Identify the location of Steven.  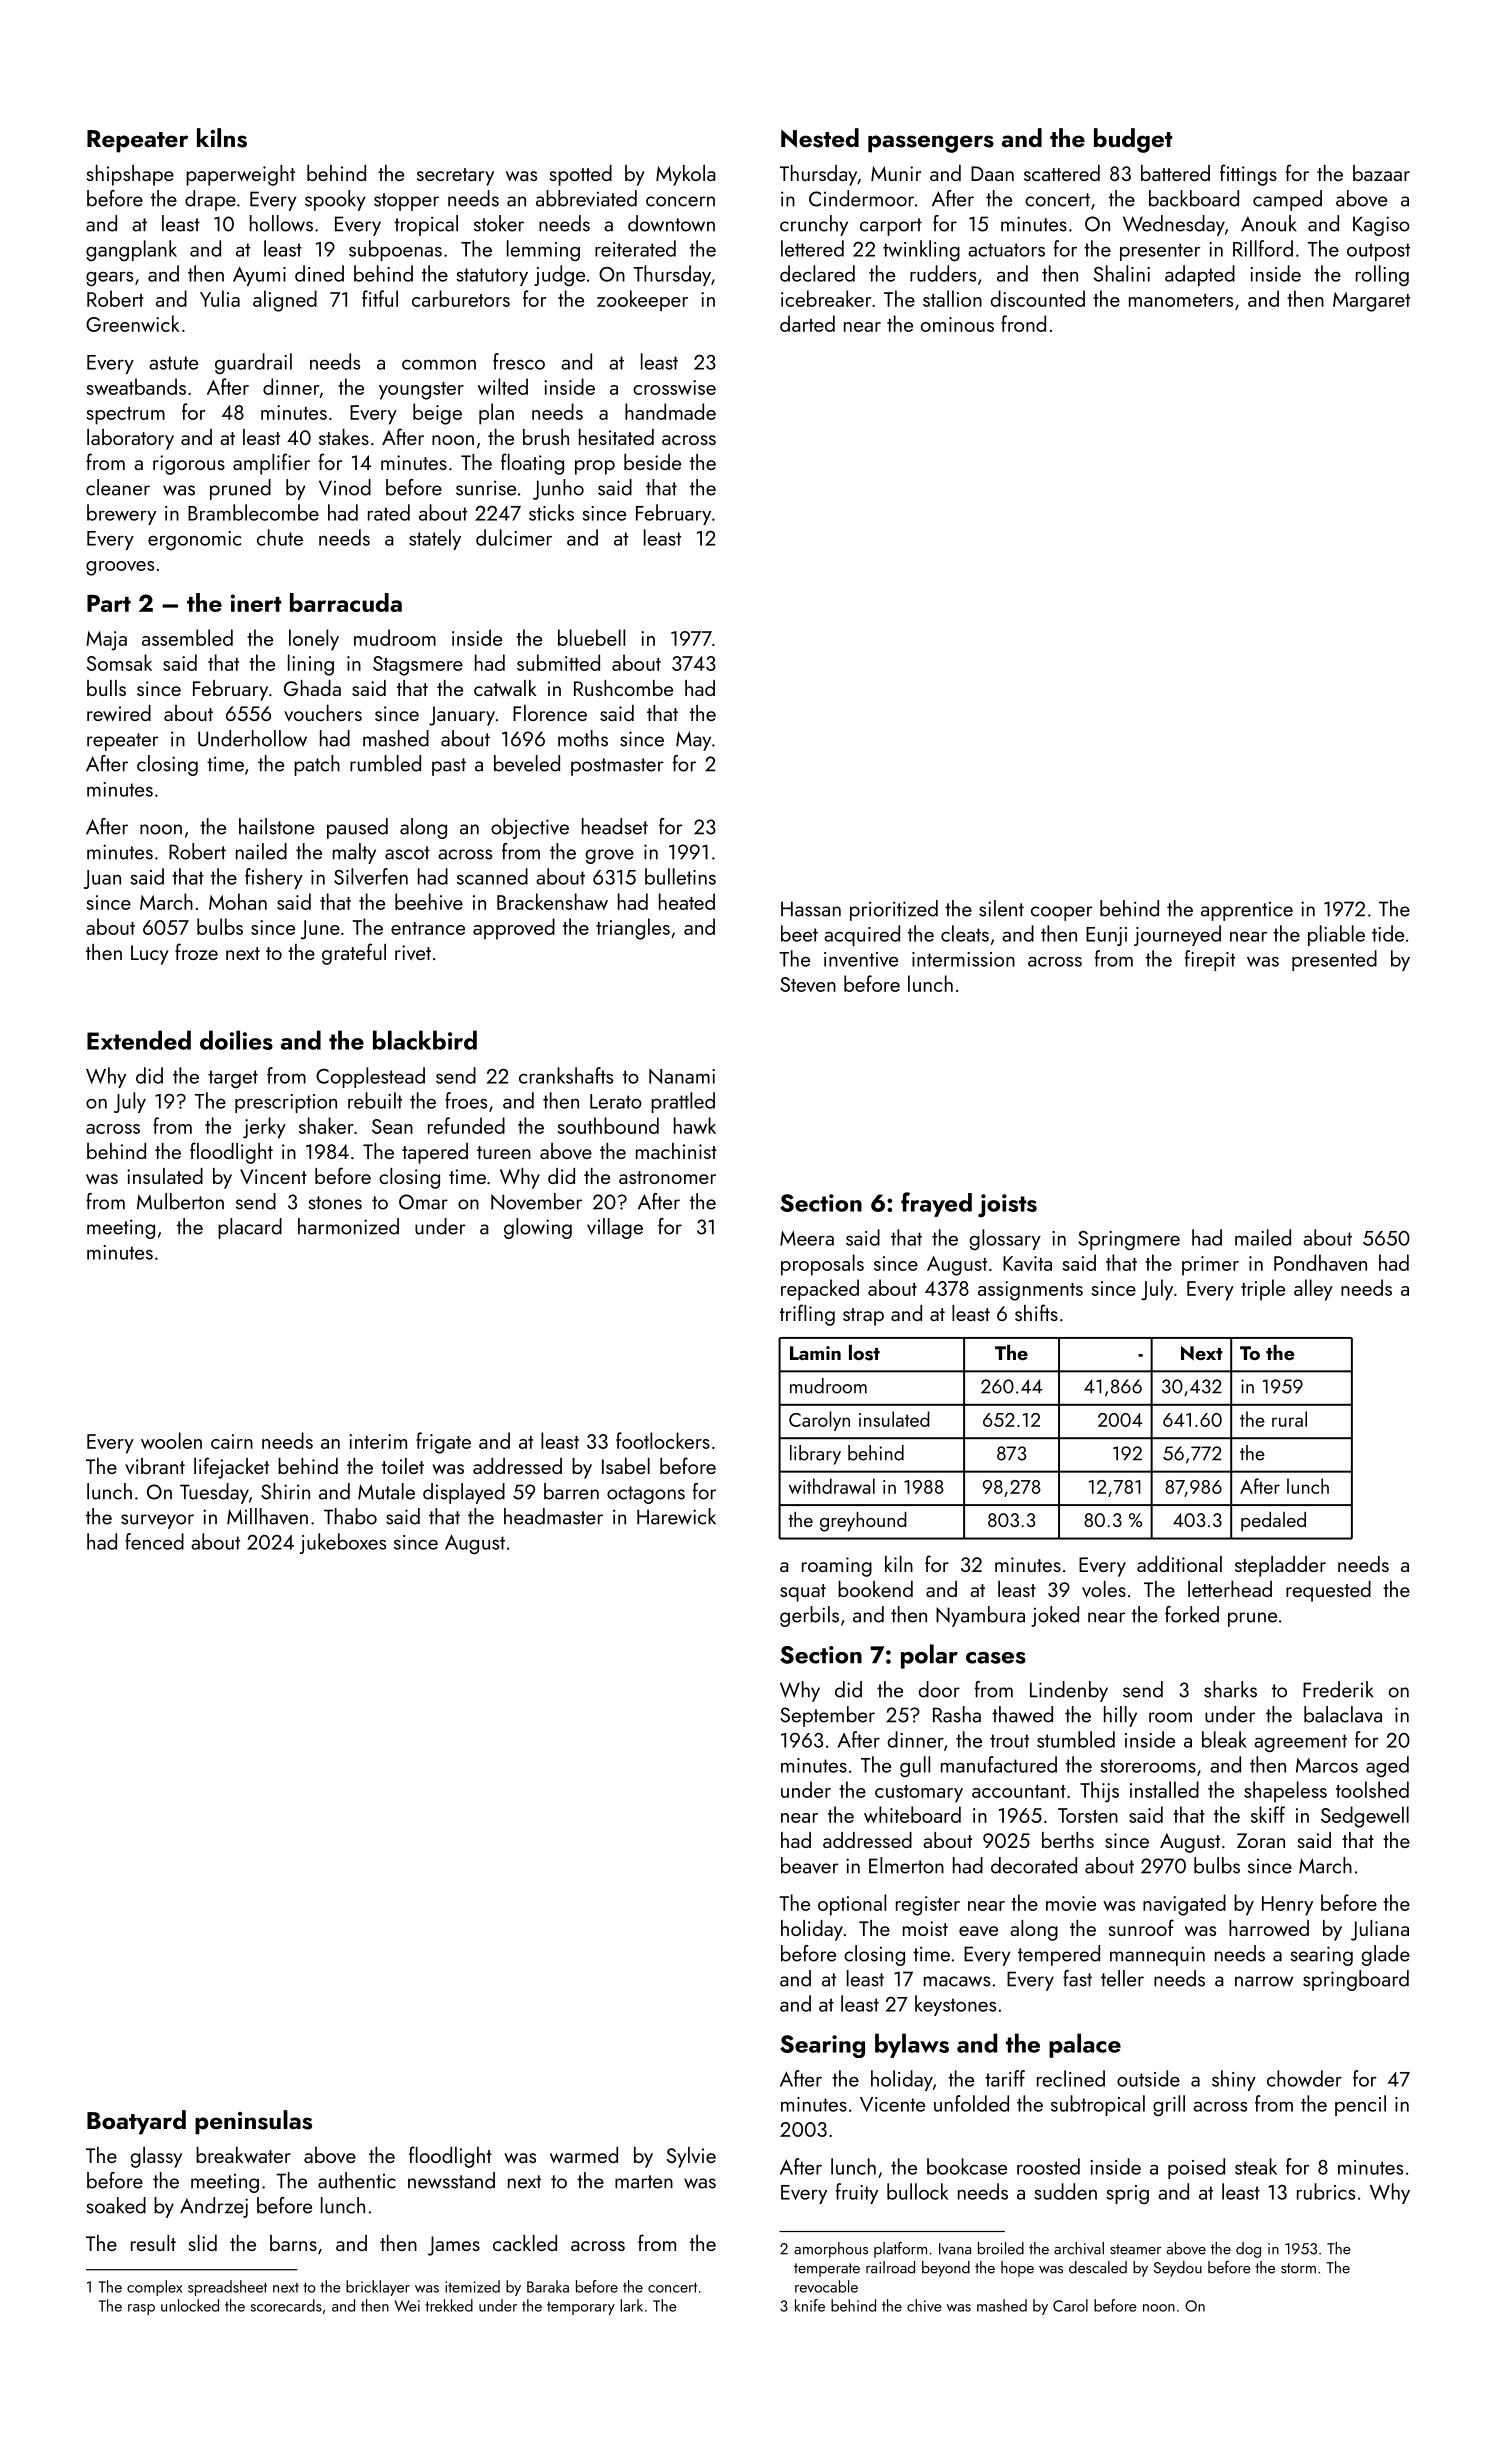
(808, 984).
